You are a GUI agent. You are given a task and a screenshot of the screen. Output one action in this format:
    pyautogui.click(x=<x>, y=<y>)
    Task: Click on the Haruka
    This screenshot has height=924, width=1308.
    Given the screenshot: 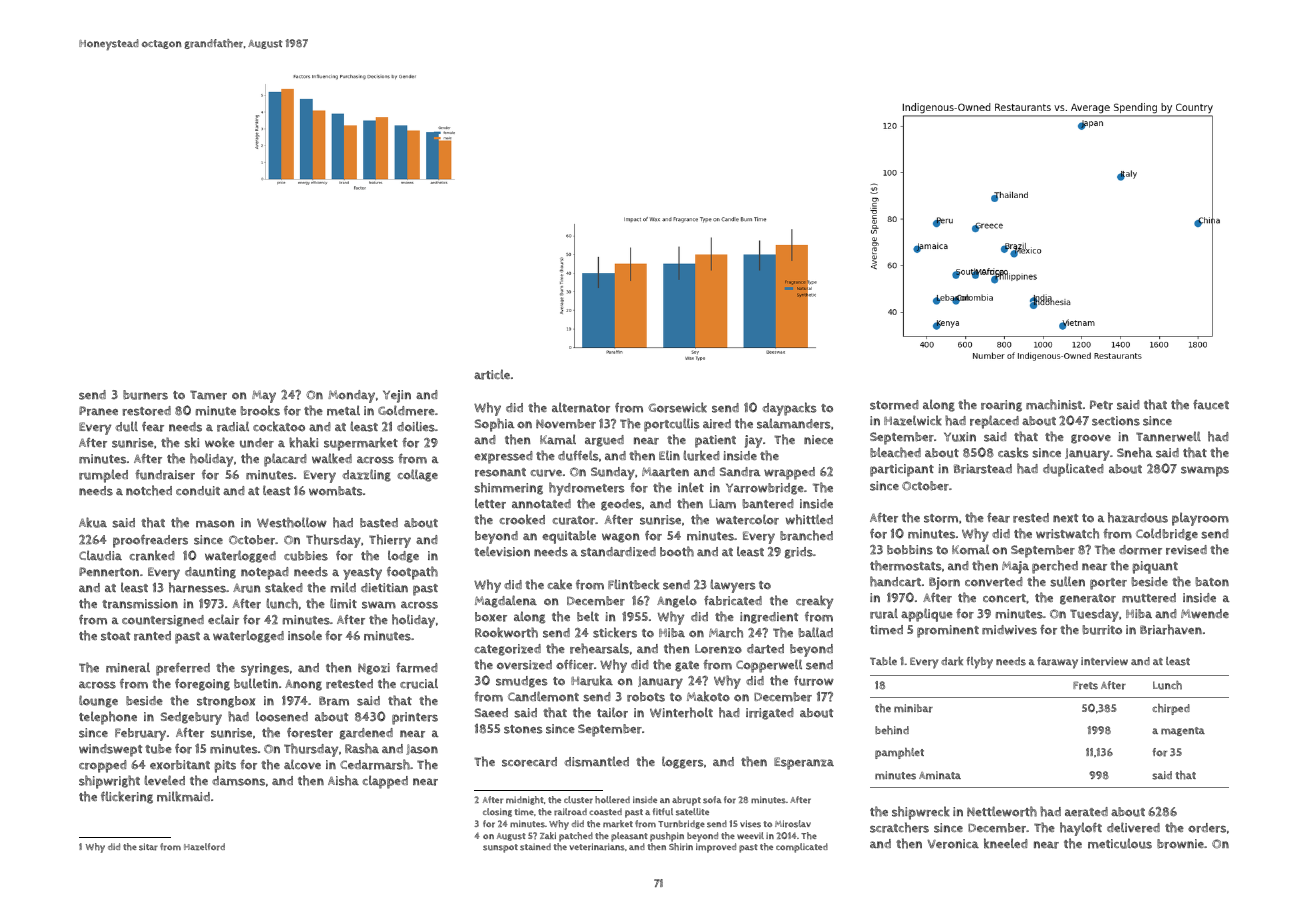 What is the action you would take?
    pyautogui.click(x=592, y=680)
